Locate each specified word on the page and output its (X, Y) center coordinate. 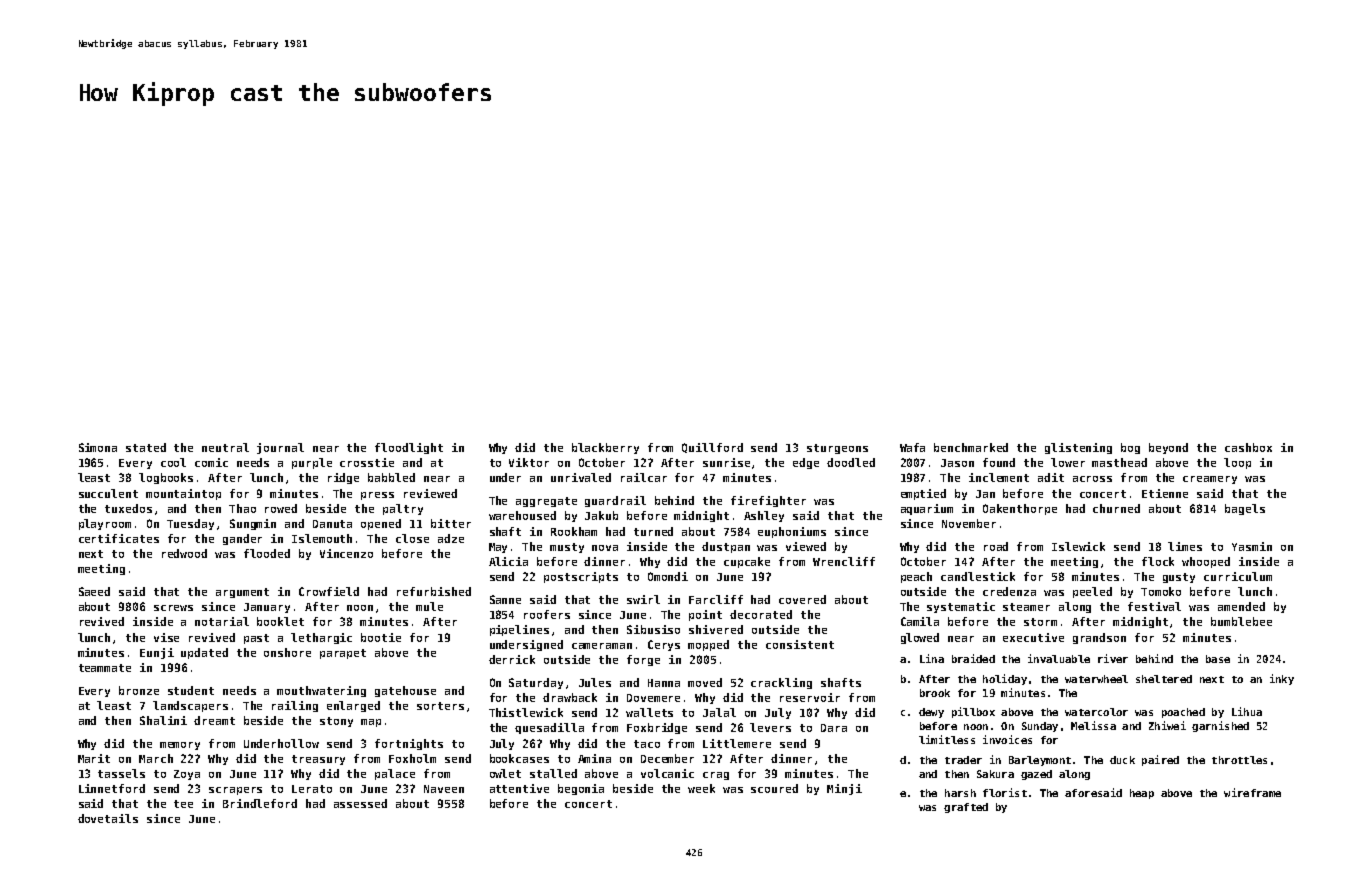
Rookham (574, 531)
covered (802, 599)
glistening (1078, 448)
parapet (343, 654)
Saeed (94, 591)
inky (1282, 679)
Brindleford (260, 803)
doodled (851, 462)
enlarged (353, 706)
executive (1033, 637)
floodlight (409, 448)
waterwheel (1096, 679)
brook (935, 693)
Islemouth (322, 538)
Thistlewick (526, 712)
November (969, 523)
